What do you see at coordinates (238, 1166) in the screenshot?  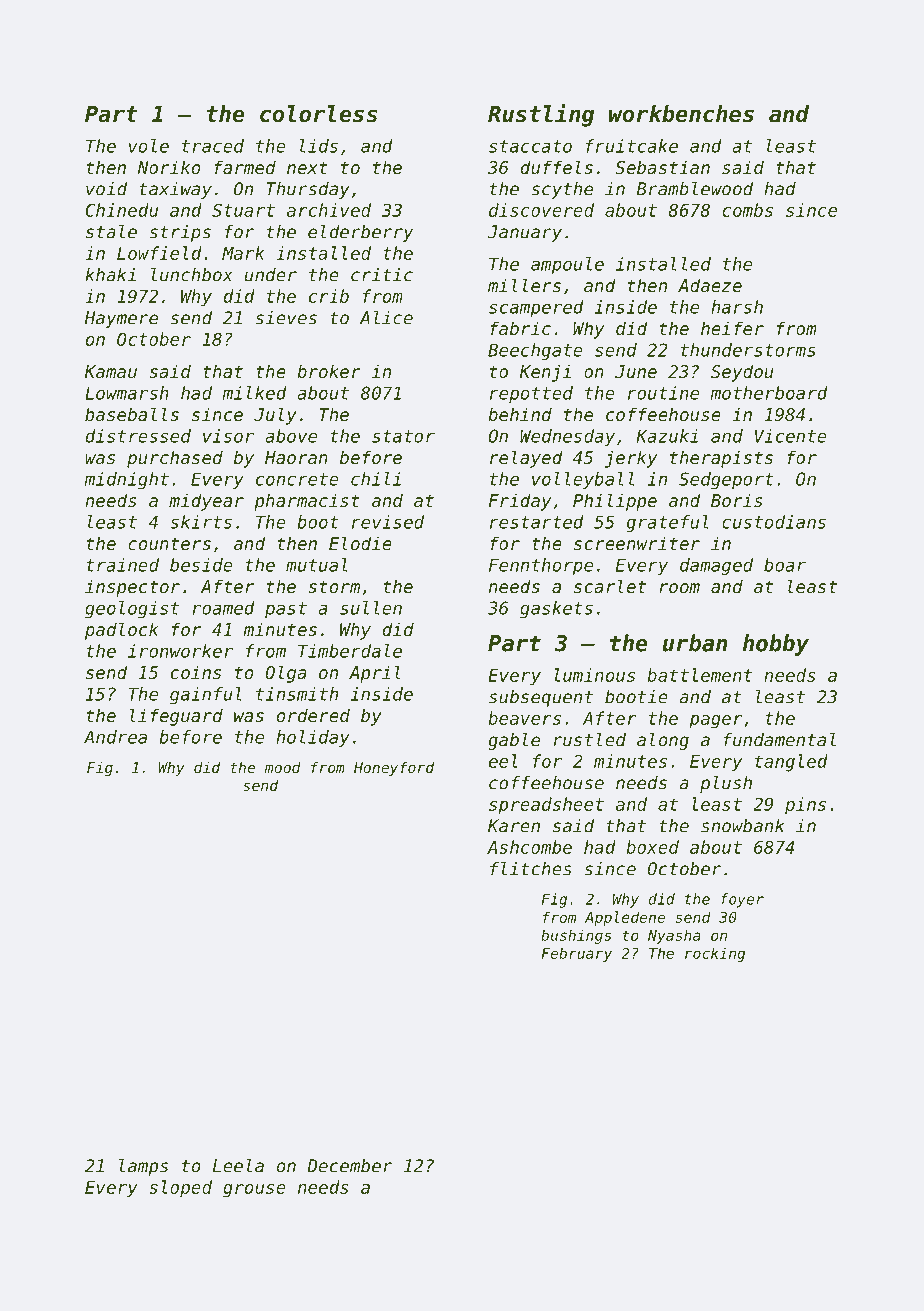 I see `Leela` at bounding box center [238, 1166].
